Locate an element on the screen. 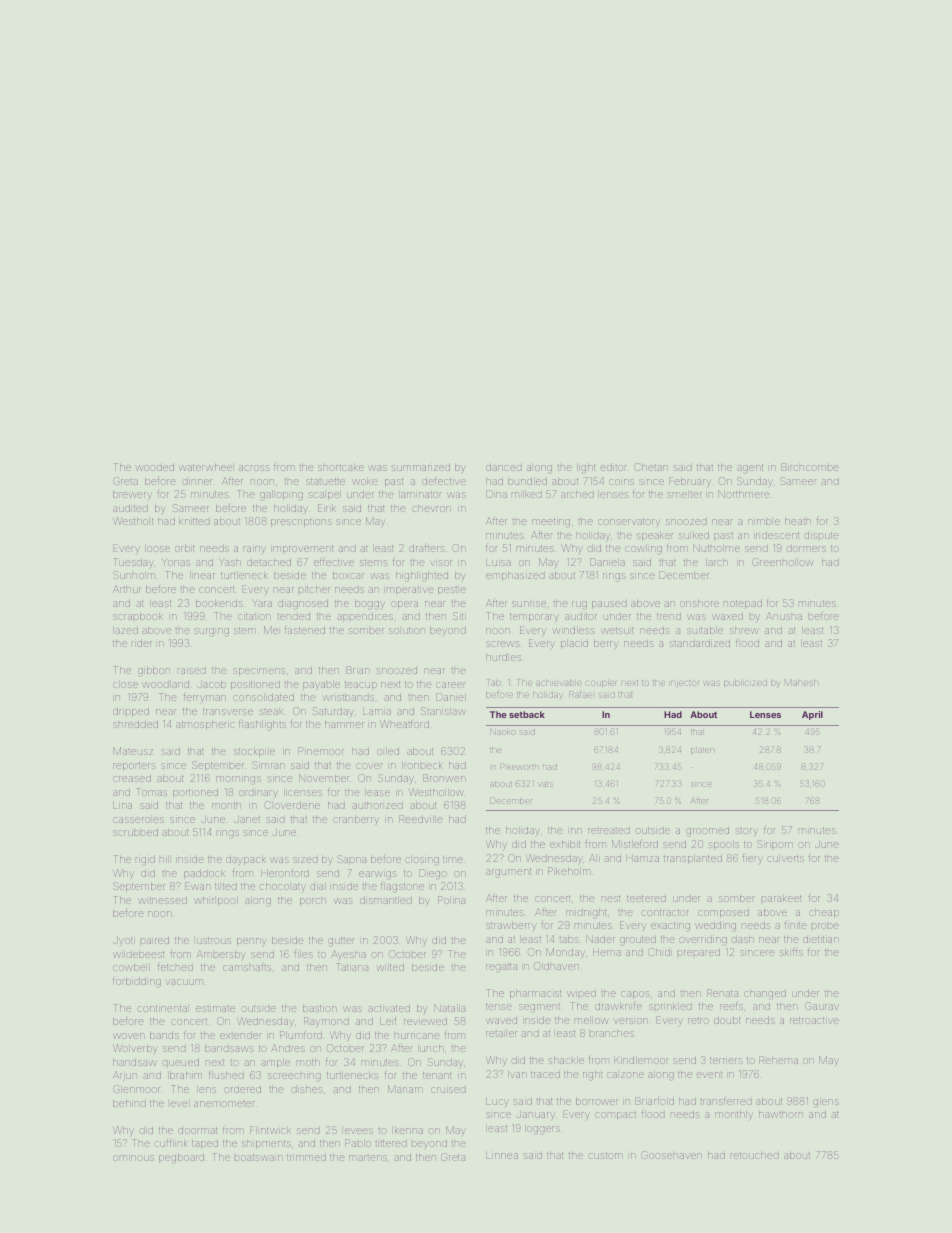  scrubbed is located at coordinates (135, 832).
